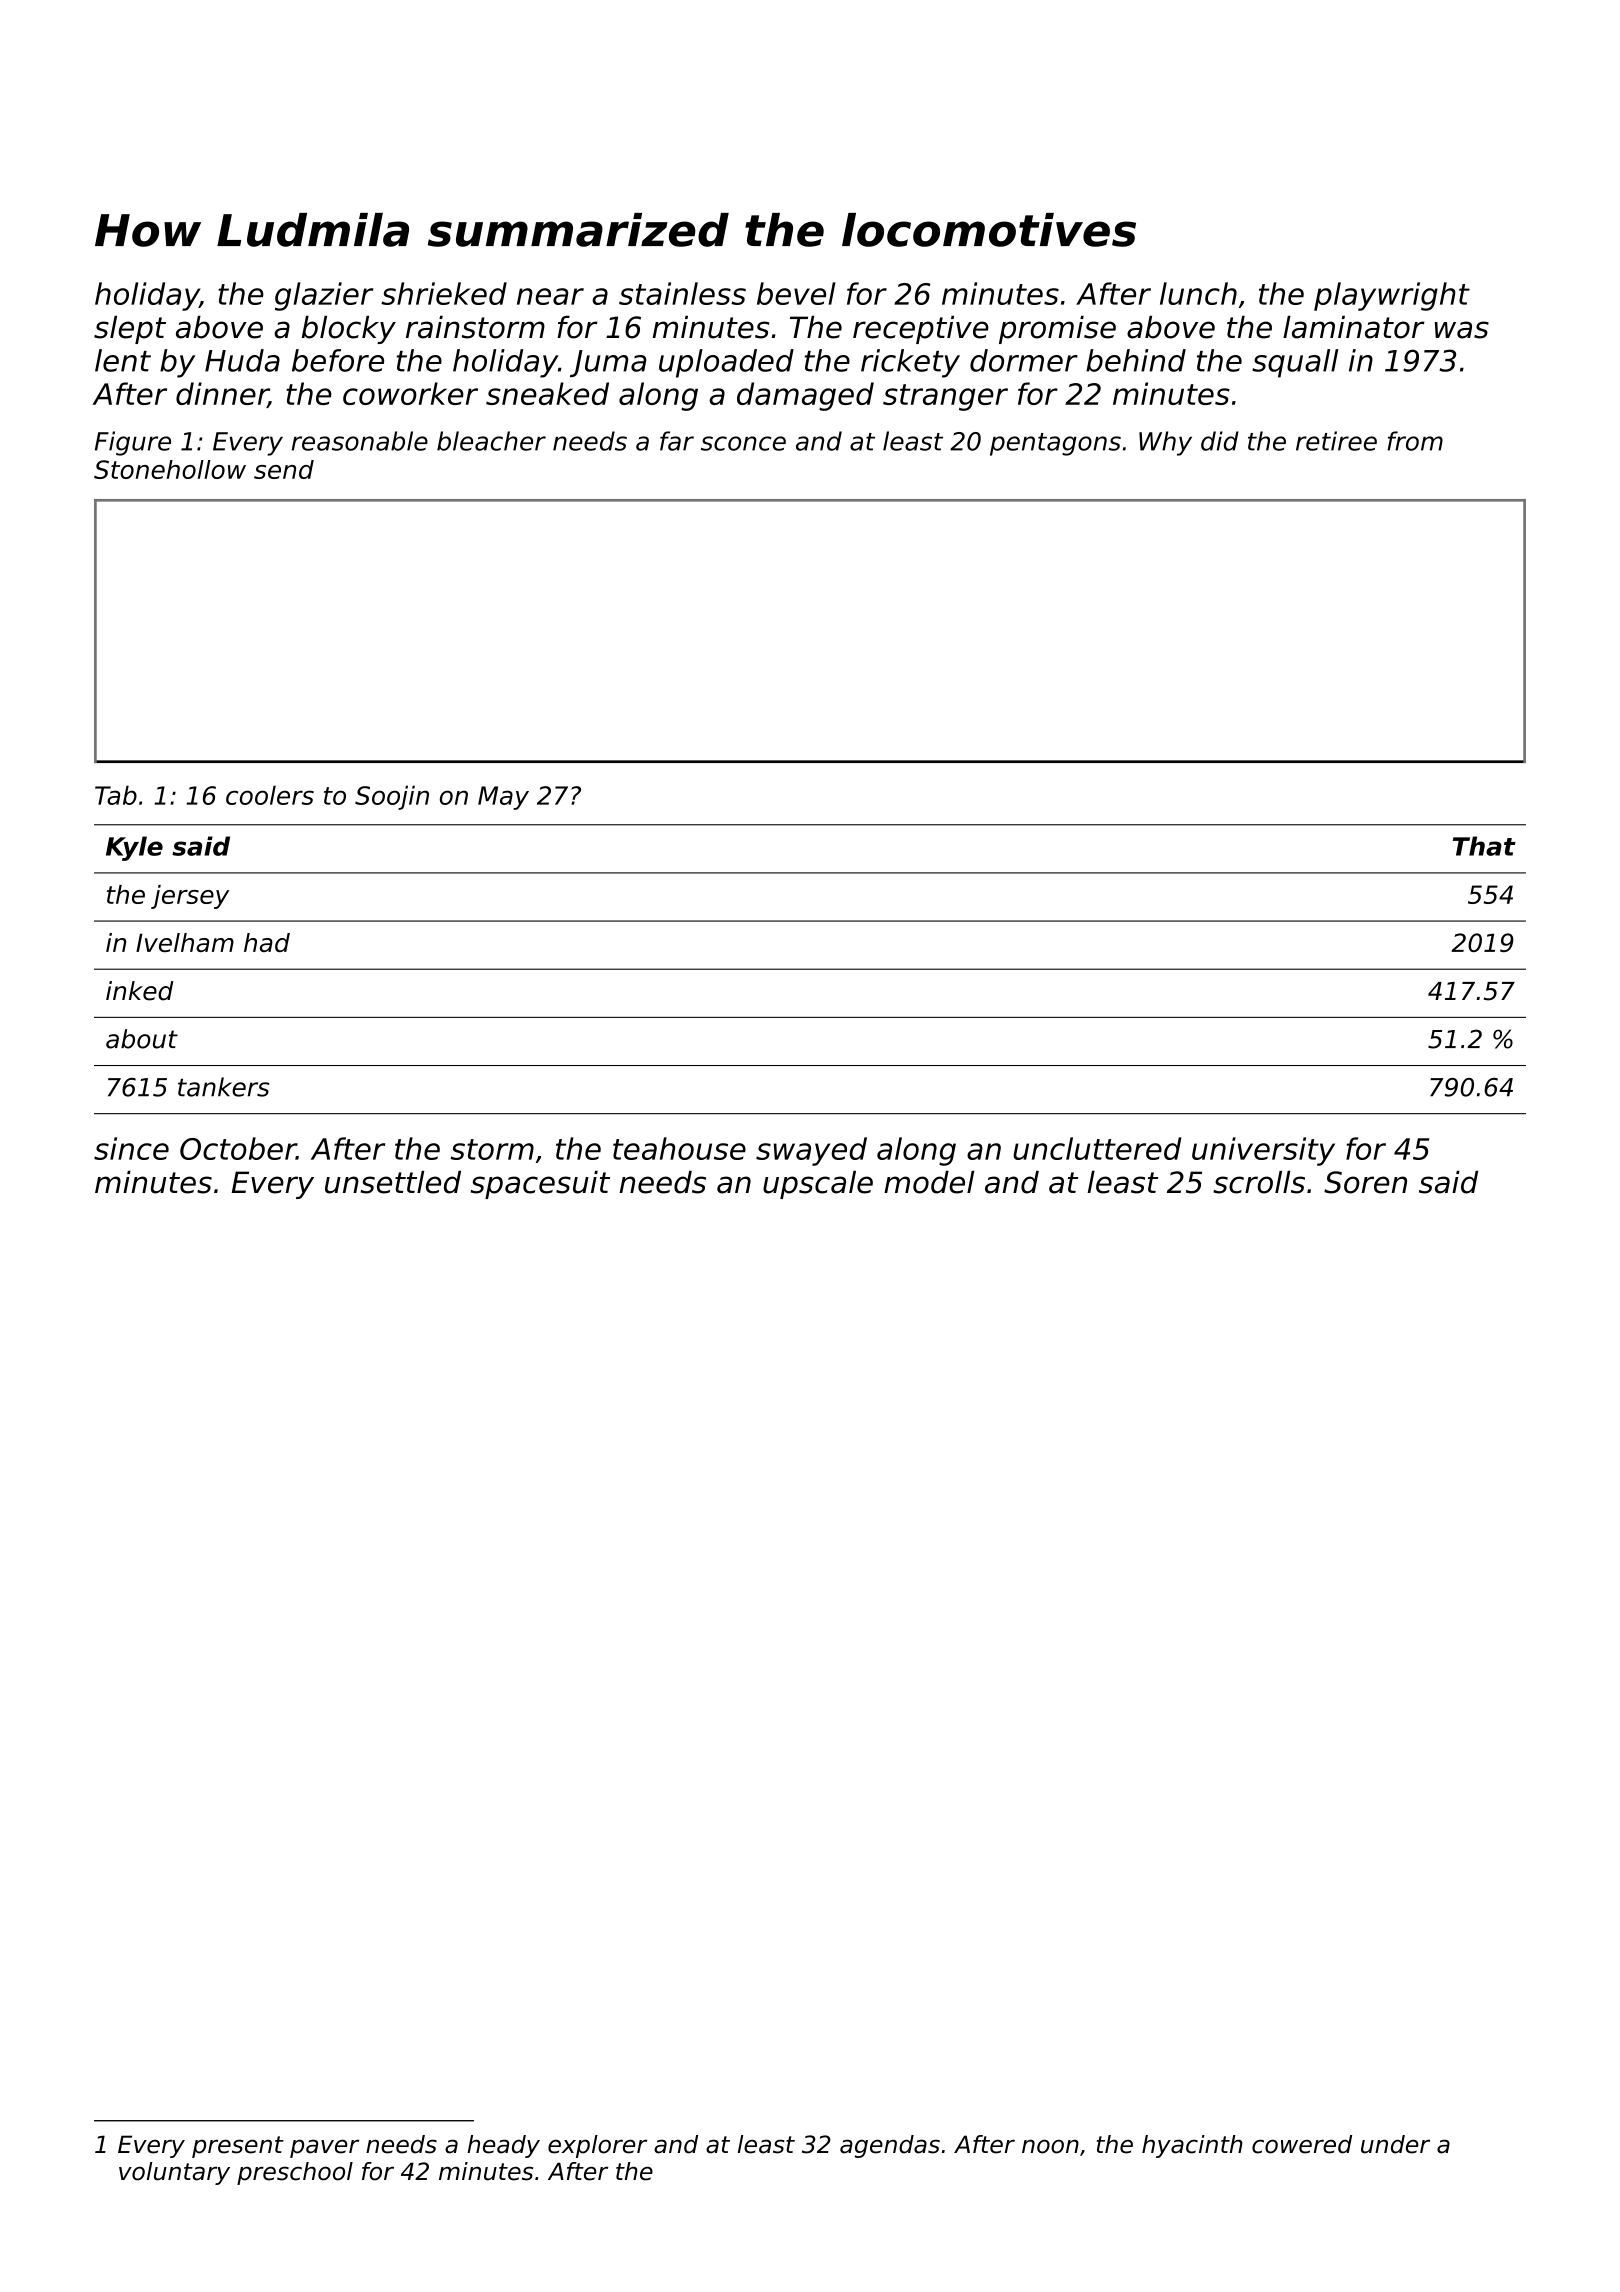 The width and height of the image is (1620, 2292). What do you see at coordinates (1336, 441) in the image?
I see `retiree` at bounding box center [1336, 441].
